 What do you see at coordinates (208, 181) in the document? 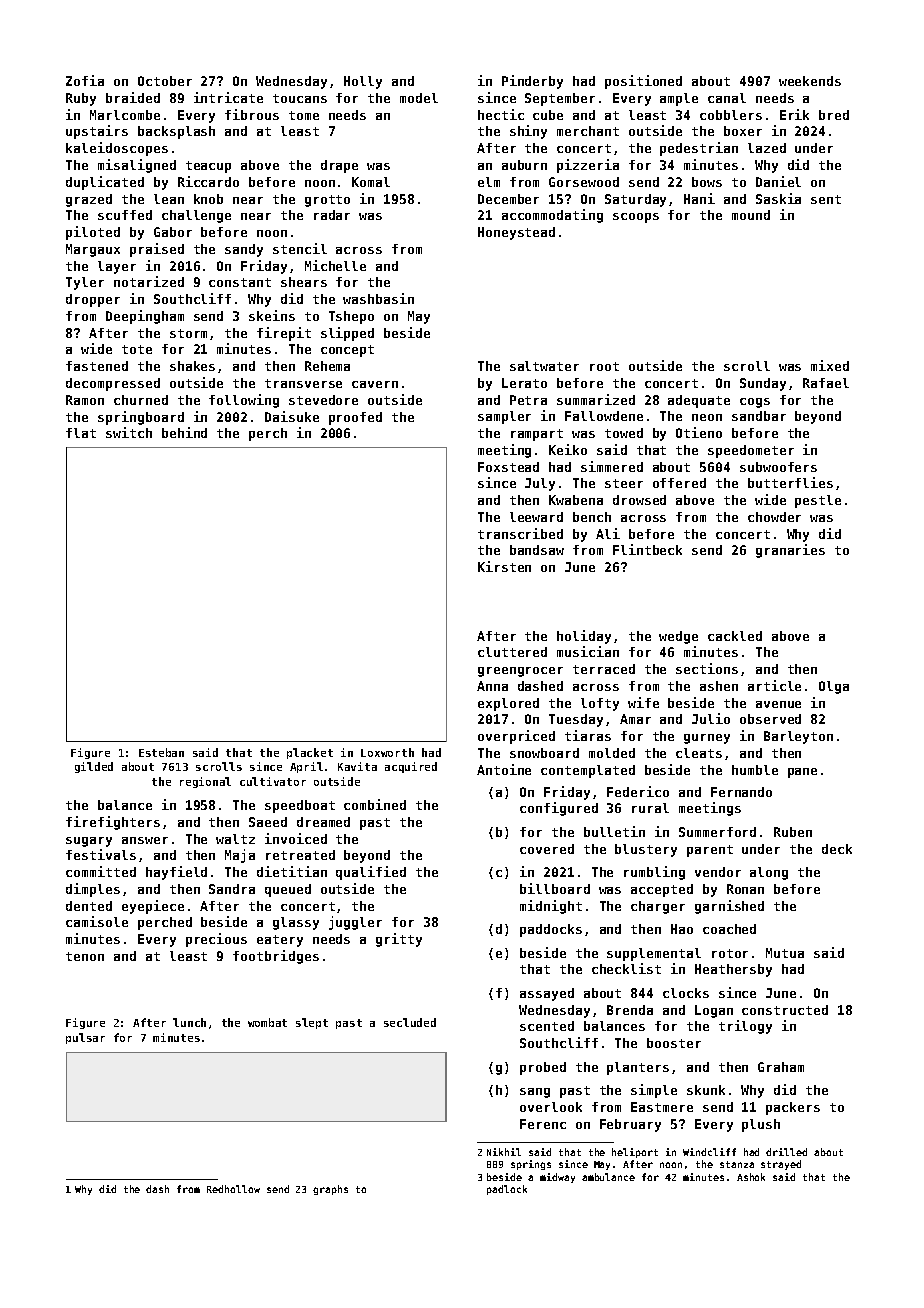
I see `Riccardo` at bounding box center [208, 181].
